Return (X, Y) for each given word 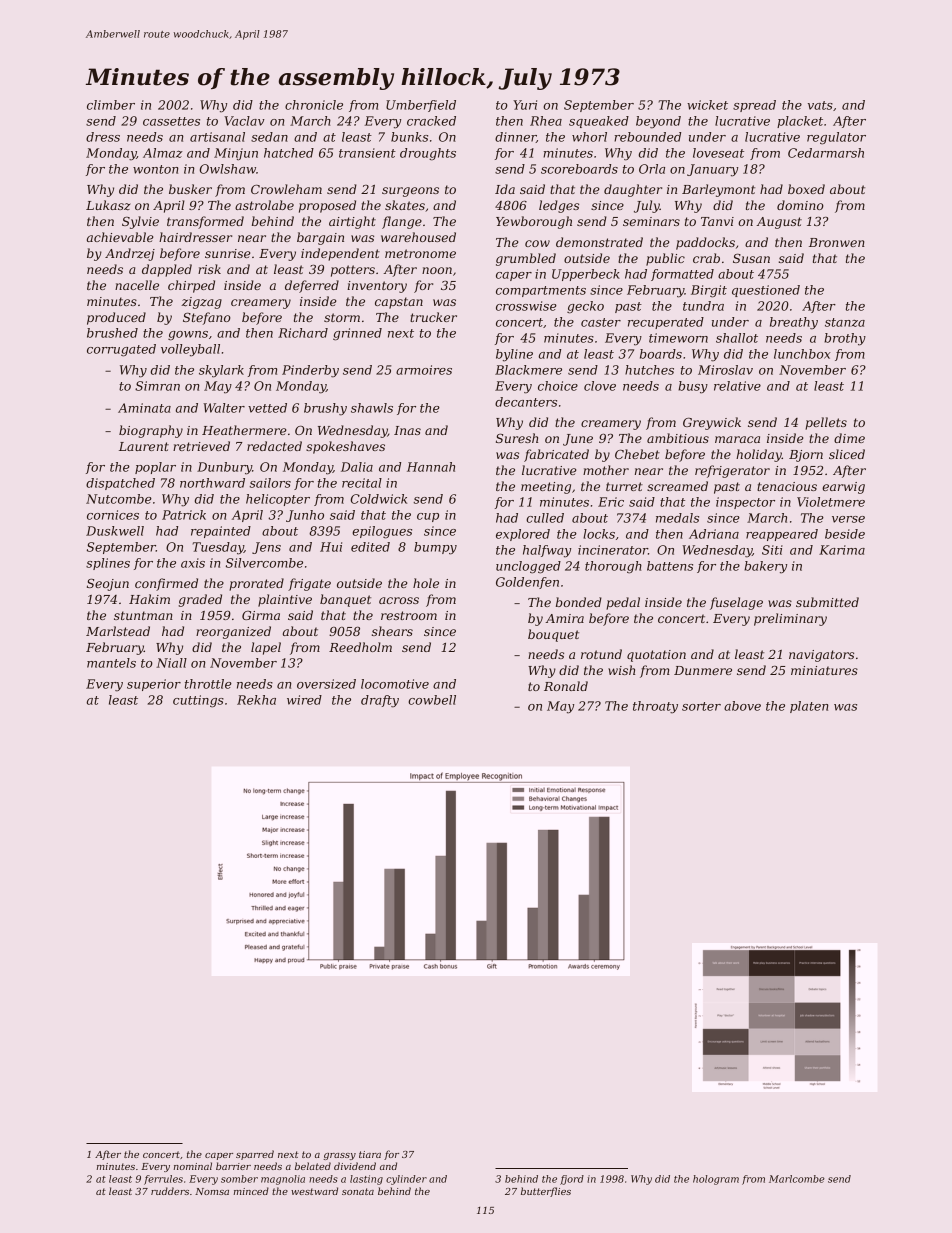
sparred (255, 1155)
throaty (655, 707)
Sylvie (140, 222)
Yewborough (534, 222)
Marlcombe (797, 1179)
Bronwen (837, 242)
